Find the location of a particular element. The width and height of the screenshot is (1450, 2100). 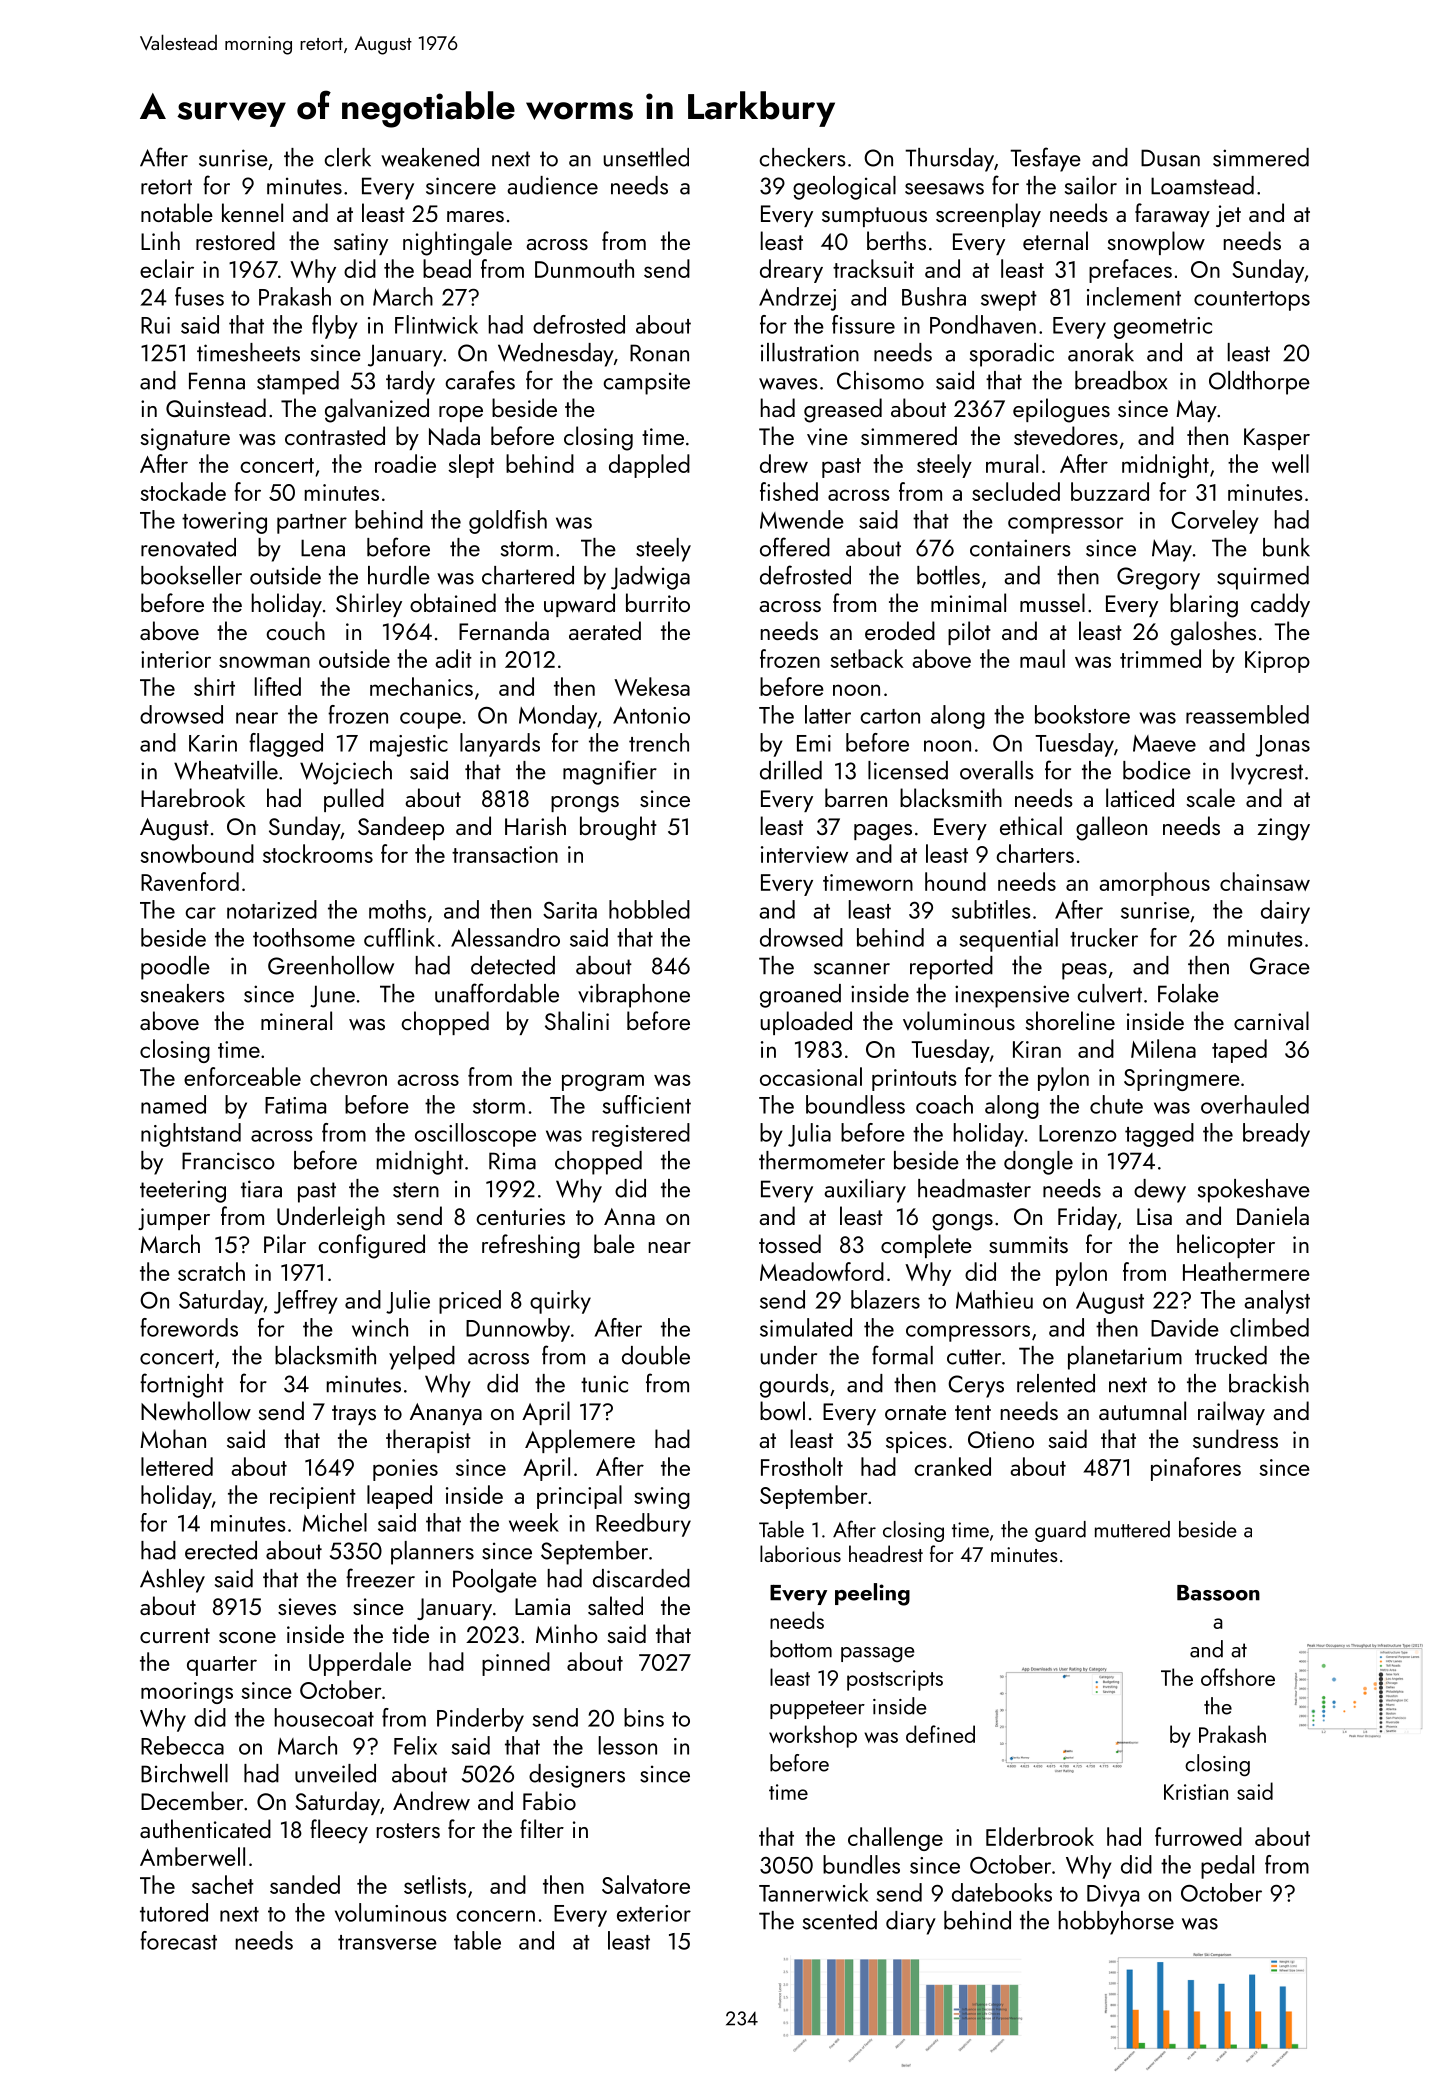

tutored is located at coordinates (174, 1912).
